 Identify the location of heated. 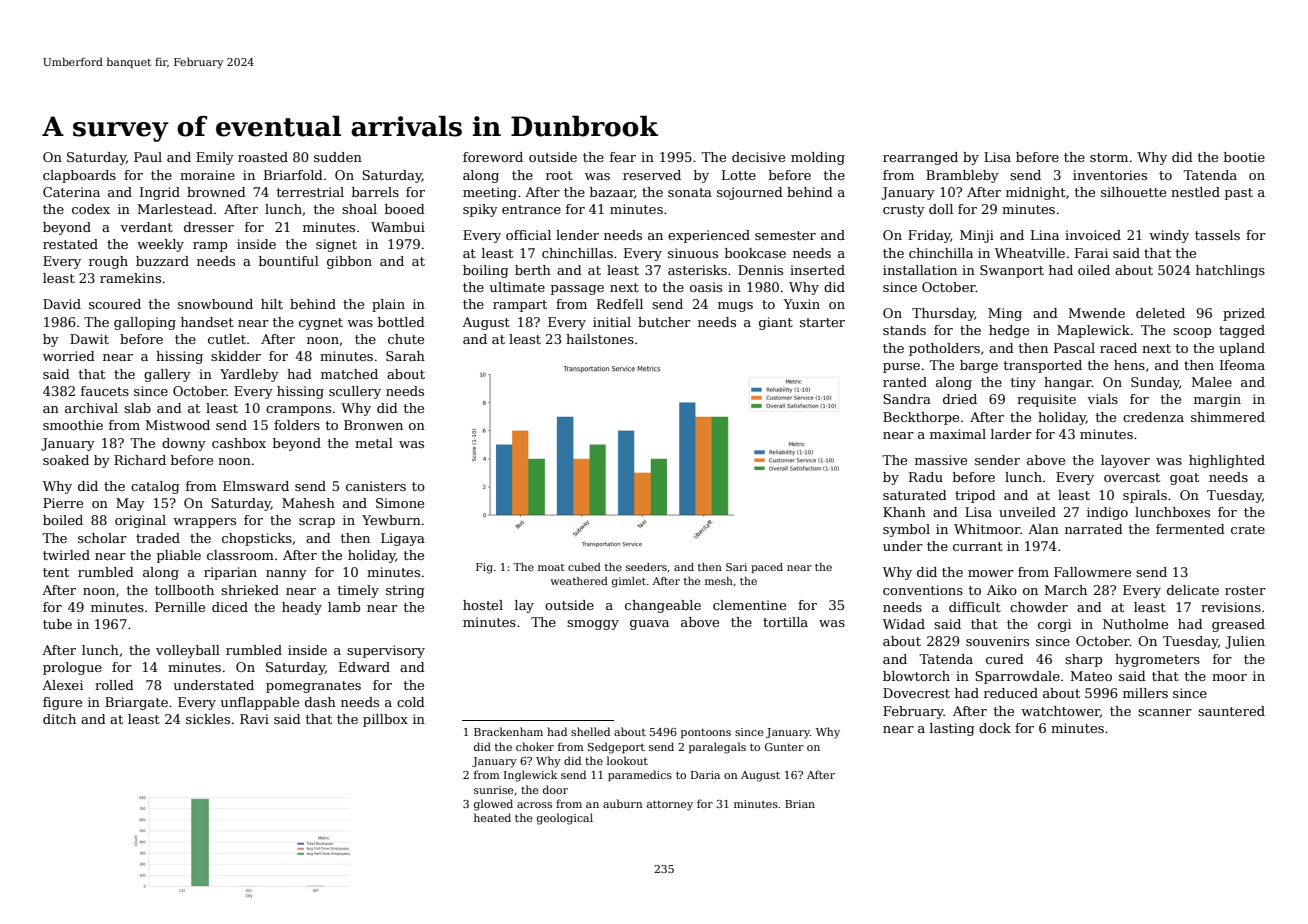
(492, 817).
